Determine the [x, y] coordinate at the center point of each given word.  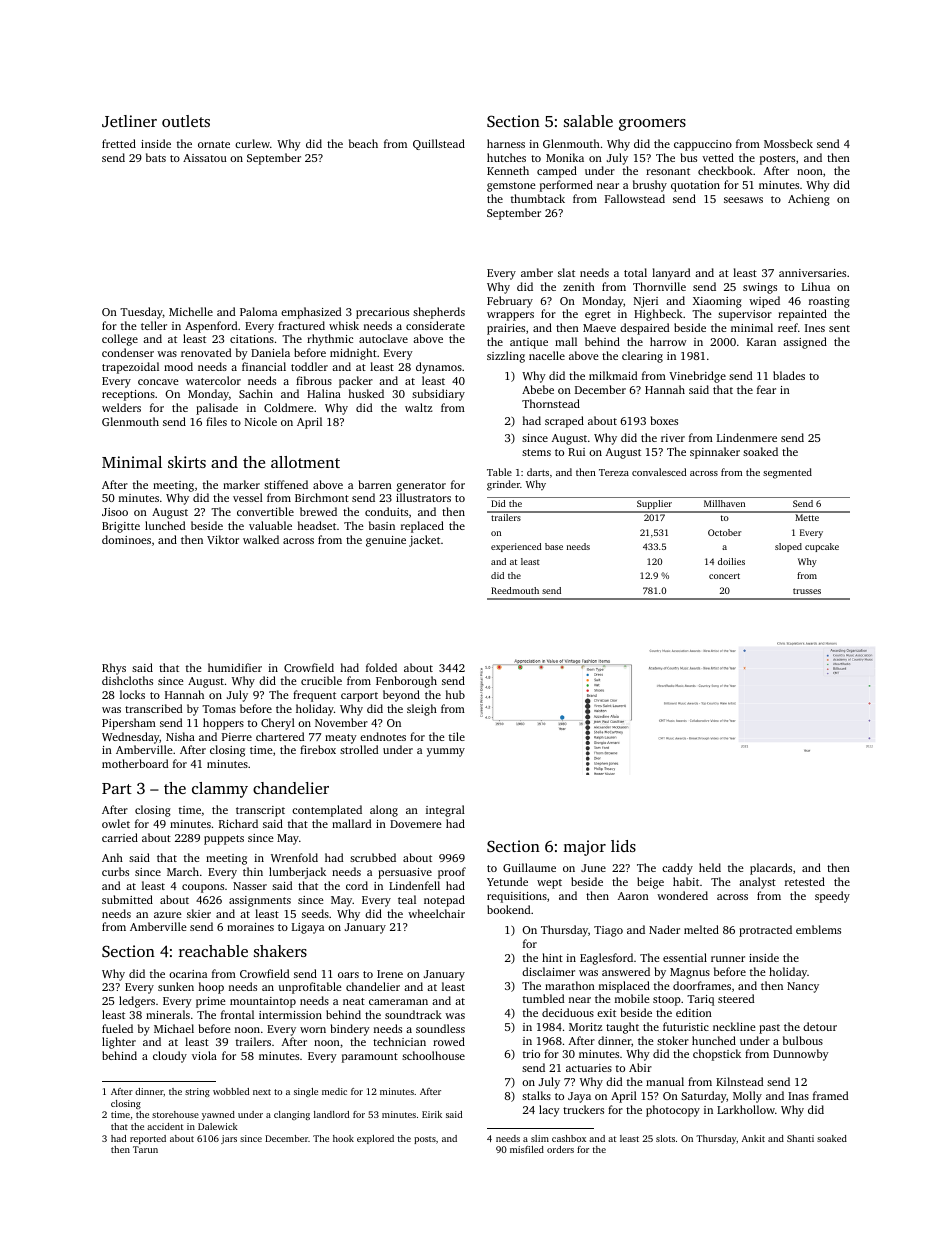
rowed [449, 1041]
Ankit [753, 1138]
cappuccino [703, 145]
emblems [818, 929]
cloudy [170, 1057]
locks [132, 694]
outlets [186, 121]
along [384, 811]
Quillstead [439, 144]
